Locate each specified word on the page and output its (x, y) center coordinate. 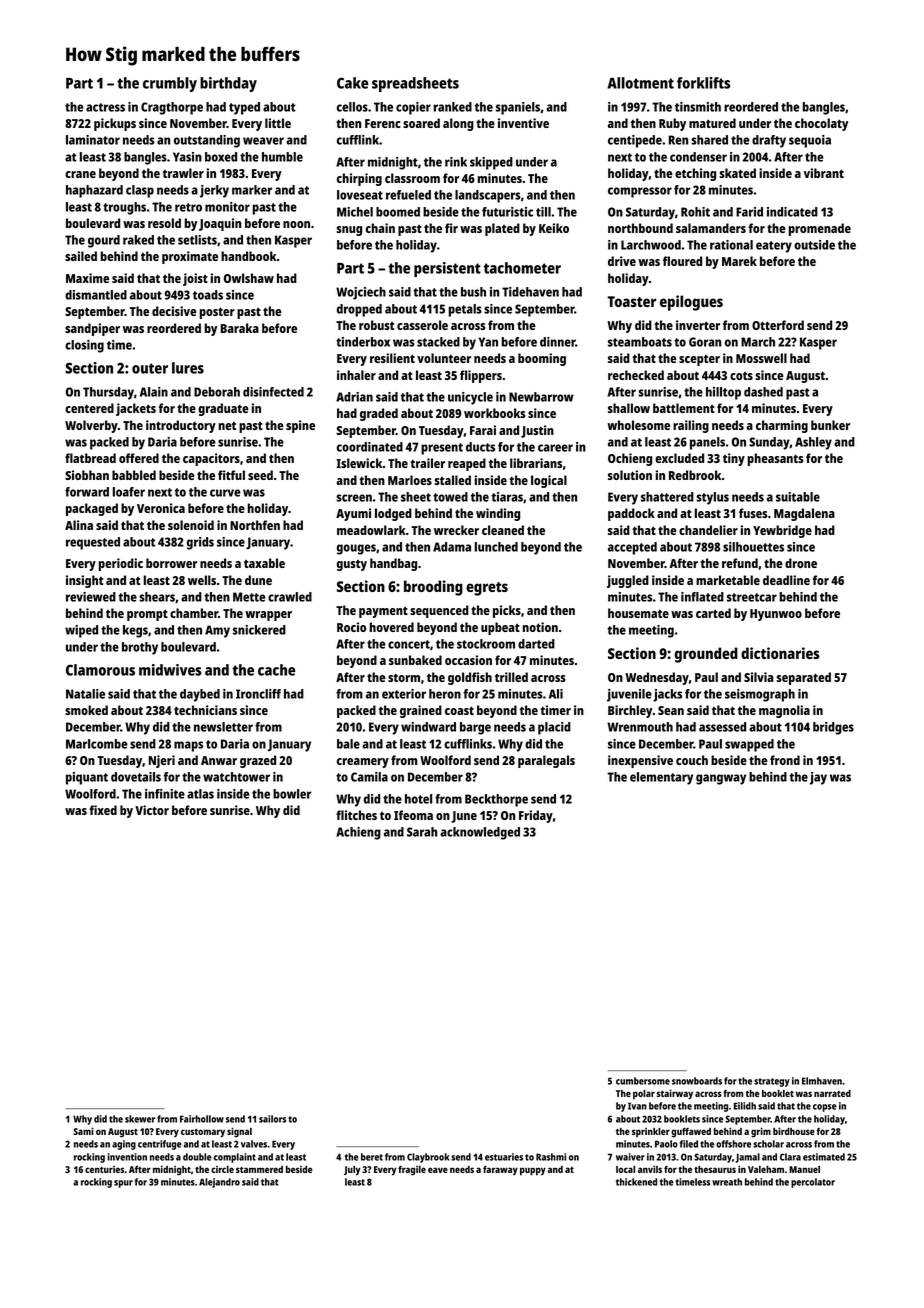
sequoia (810, 141)
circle (222, 1169)
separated (803, 678)
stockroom (486, 644)
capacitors (211, 459)
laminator (93, 140)
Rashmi (551, 1157)
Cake (352, 83)
